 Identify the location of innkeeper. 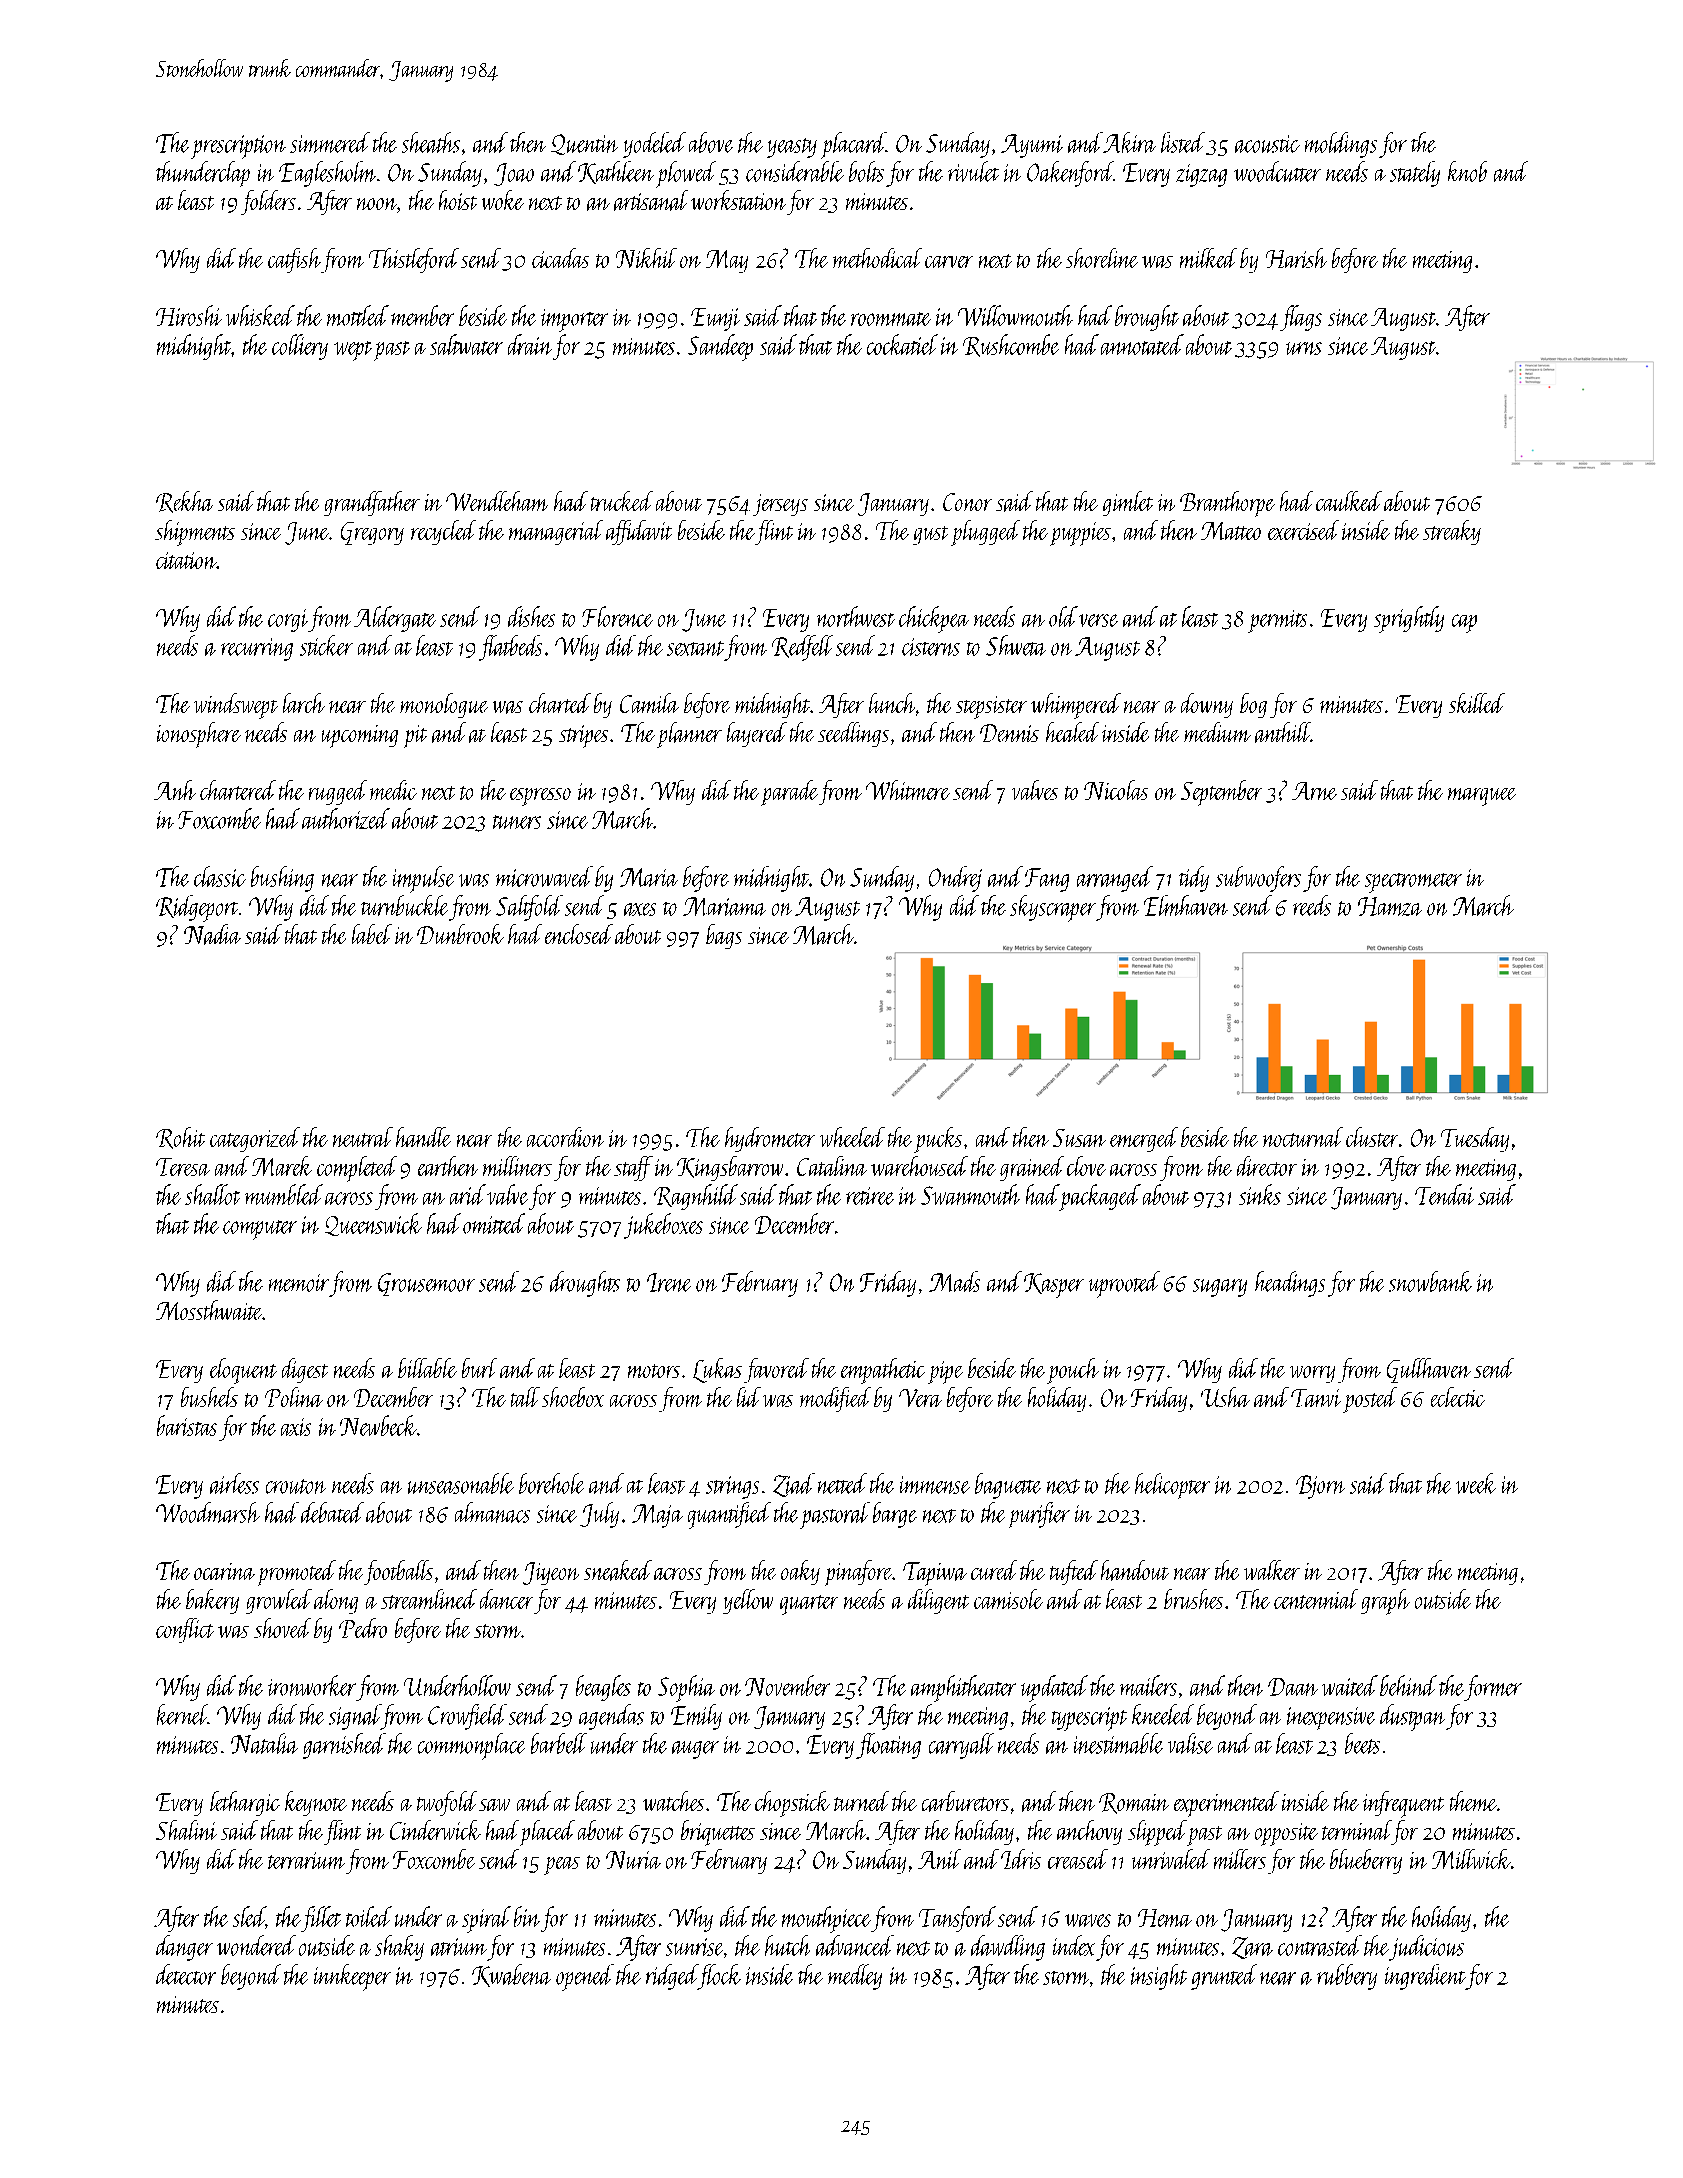
(352, 1977).
